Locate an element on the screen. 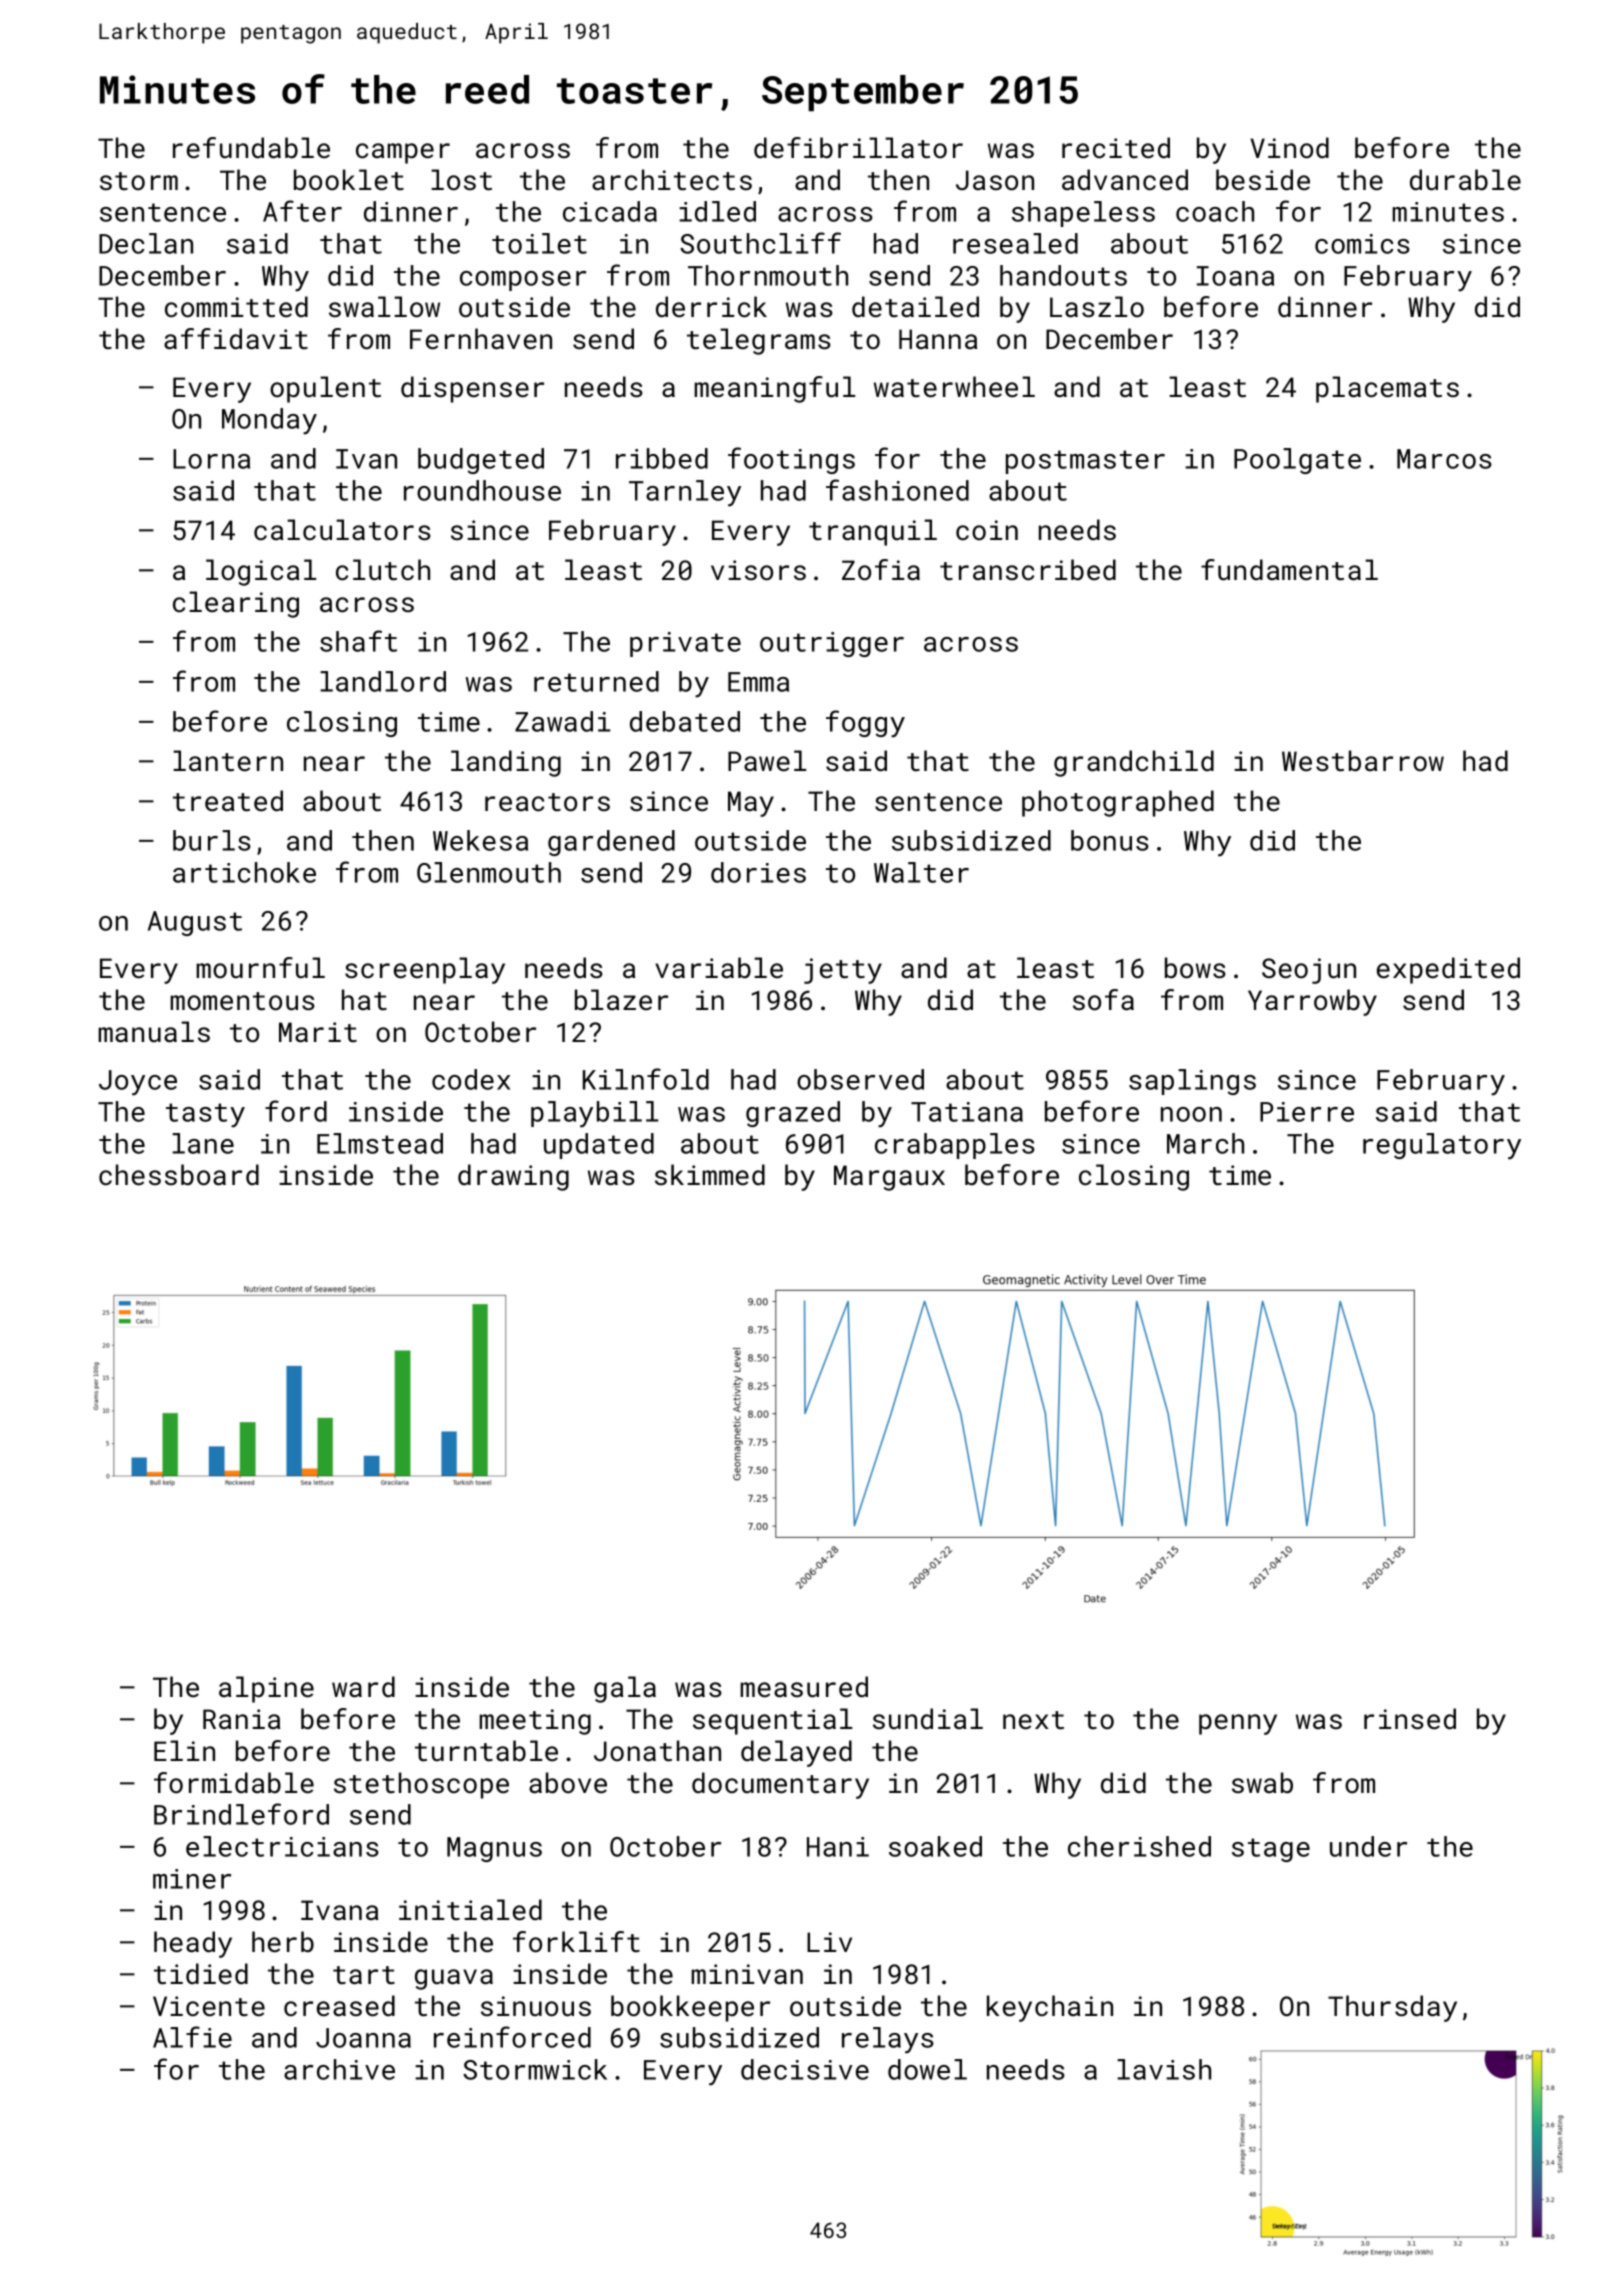 This screenshot has height=2292, width=1620. under is located at coordinates (1368, 1846).
